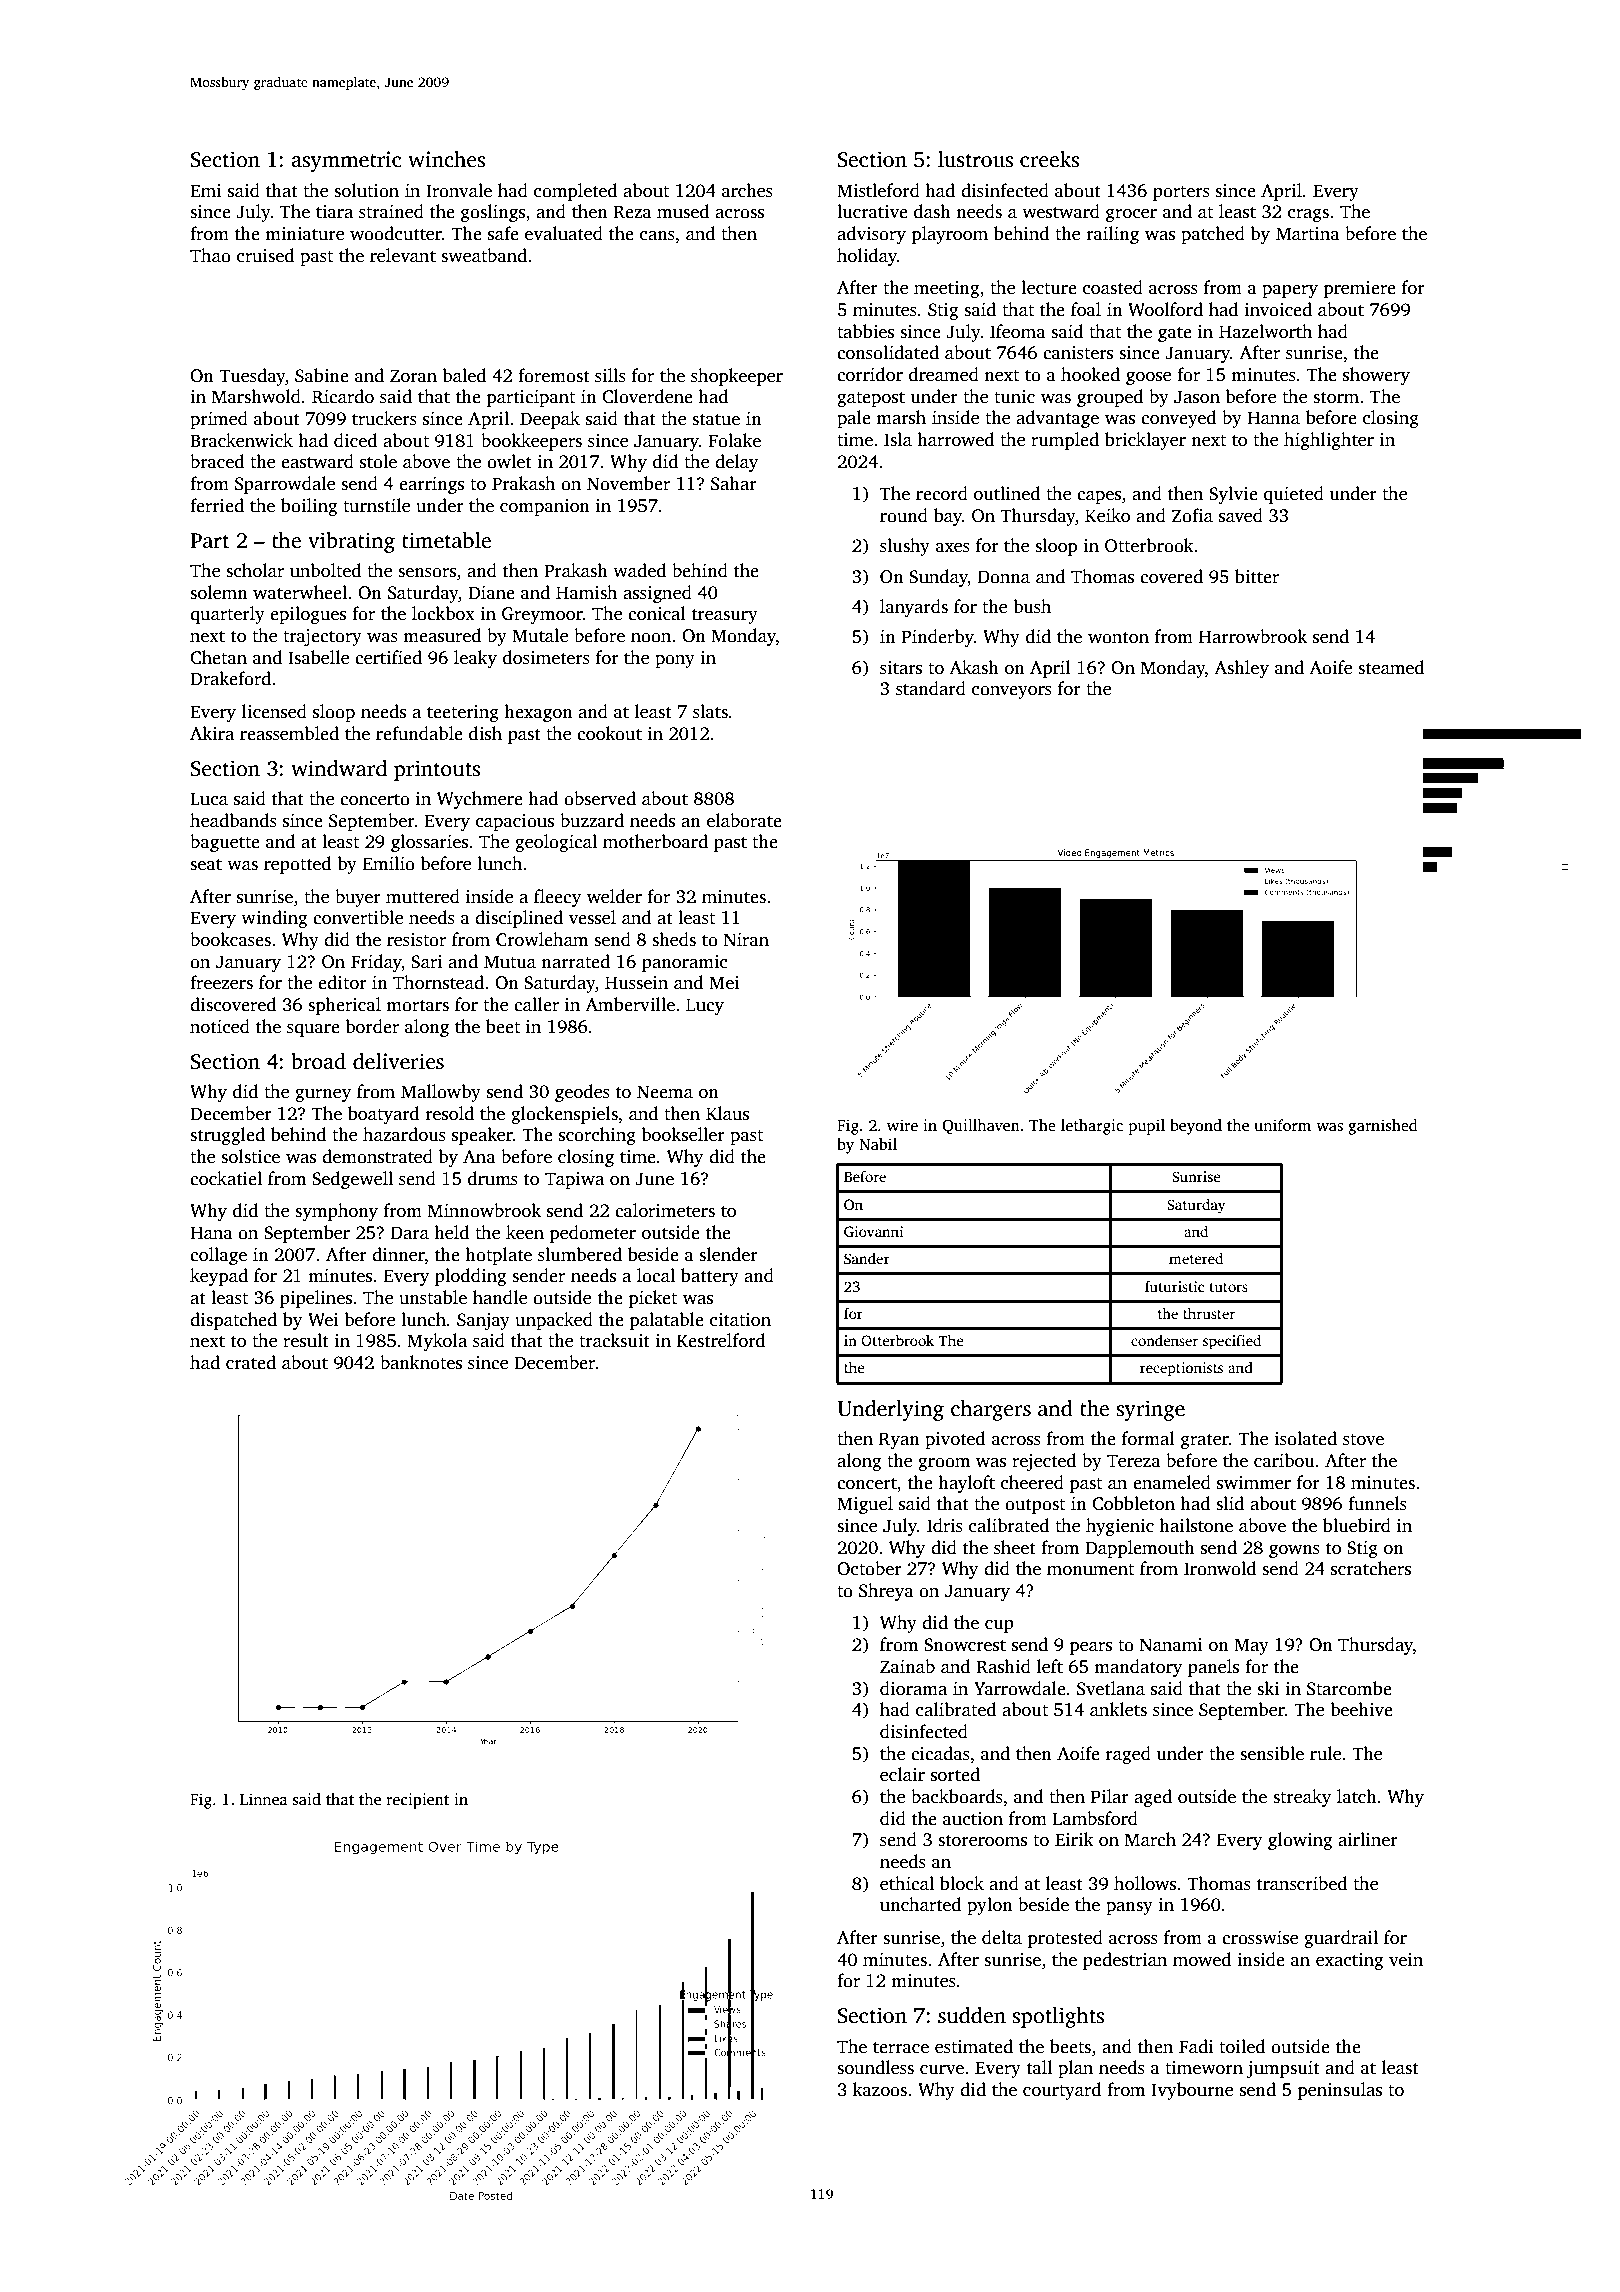 The width and height of the screenshot is (1620, 2292). Describe the element at coordinates (1257, 576) in the screenshot. I see `bitter` at that location.
